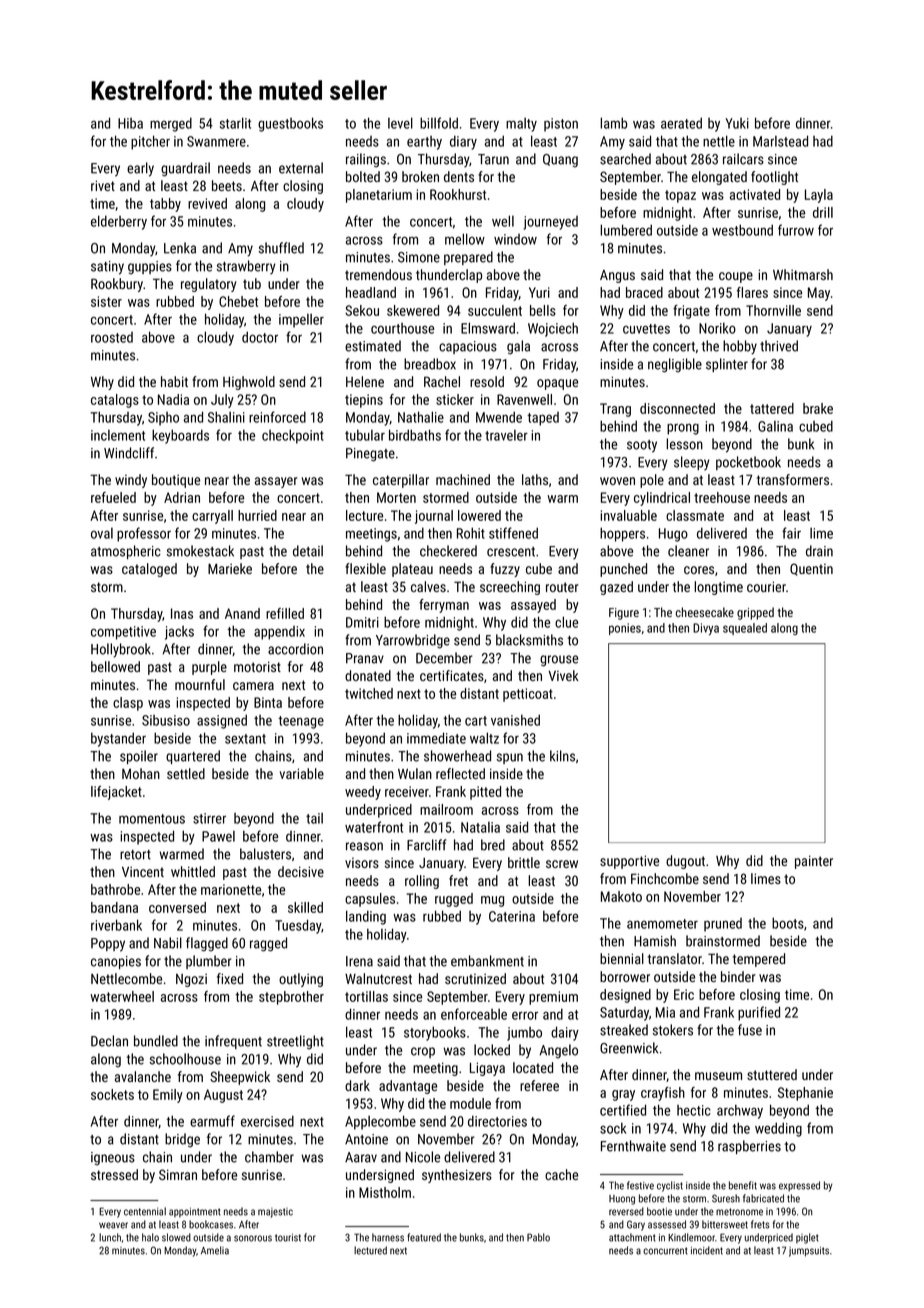 The height and width of the screenshot is (1308, 924). Describe the element at coordinates (626, 230) in the screenshot. I see `lumbered` at that location.
